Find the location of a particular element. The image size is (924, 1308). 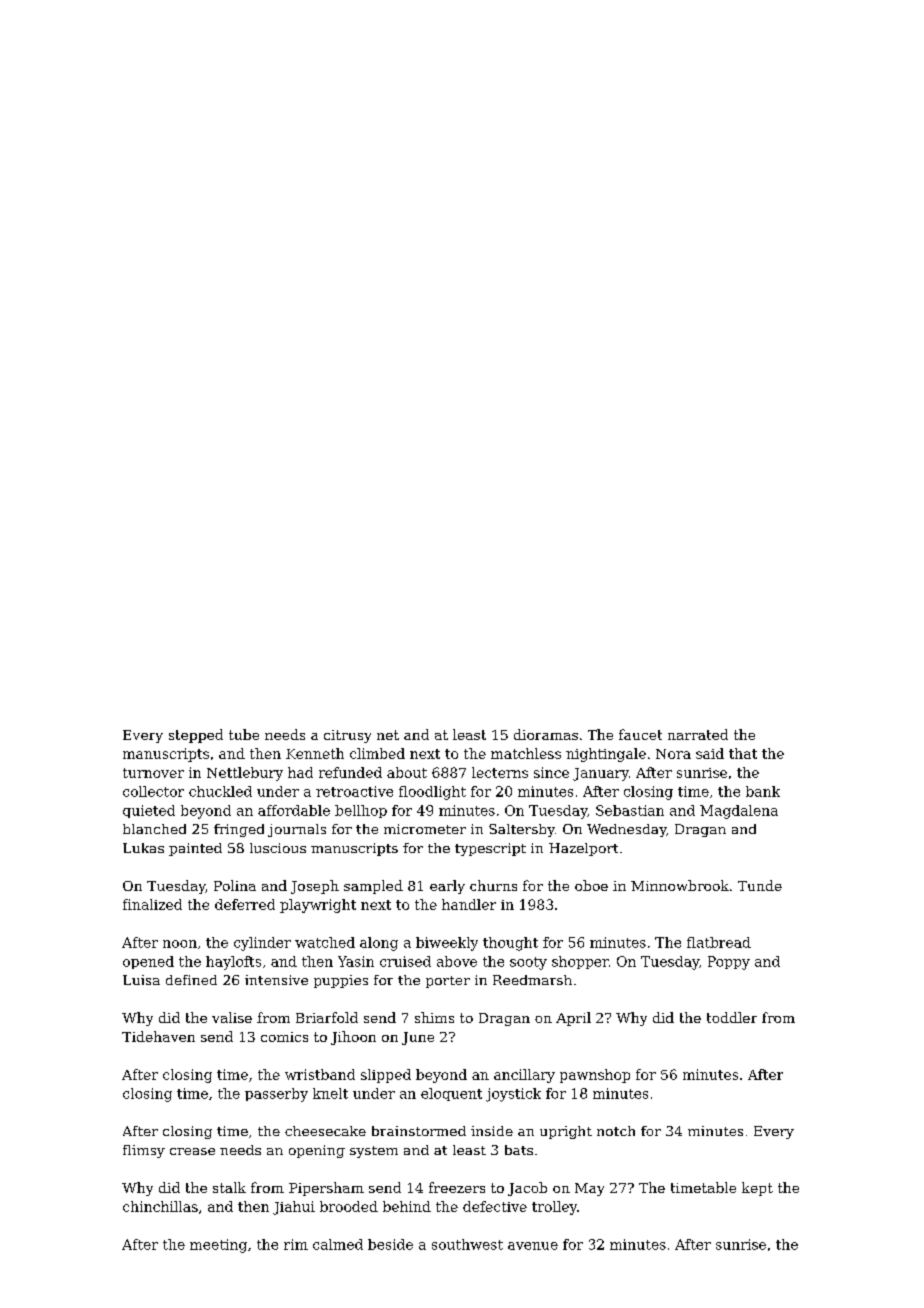

citrusy is located at coordinates (347, 736).
